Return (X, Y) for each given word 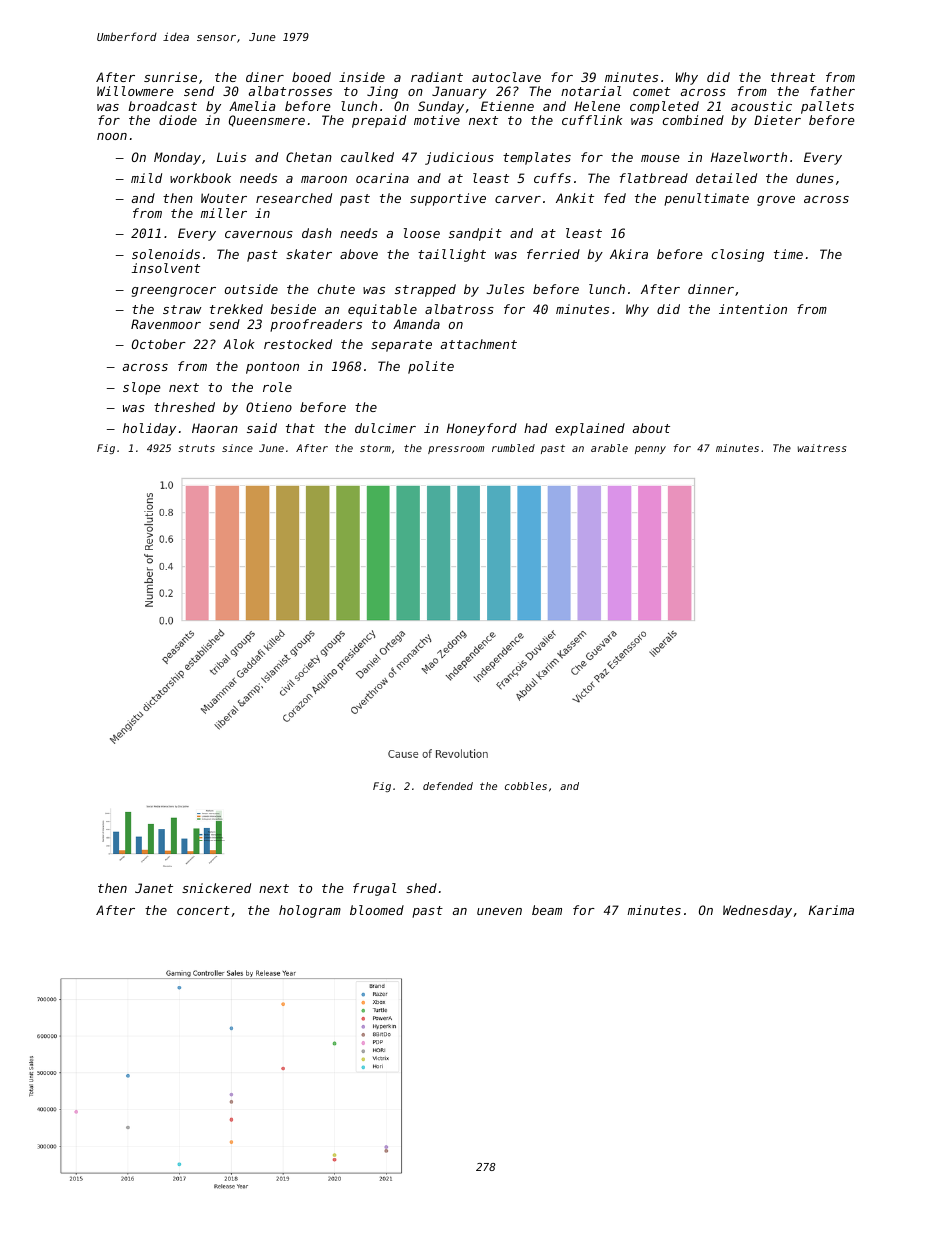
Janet (154, 888)
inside (362, 77)
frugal (375, 889)
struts (196, 448)
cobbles (526, 786)
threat (793, 77)
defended (448, 786)
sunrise (170, 77)
